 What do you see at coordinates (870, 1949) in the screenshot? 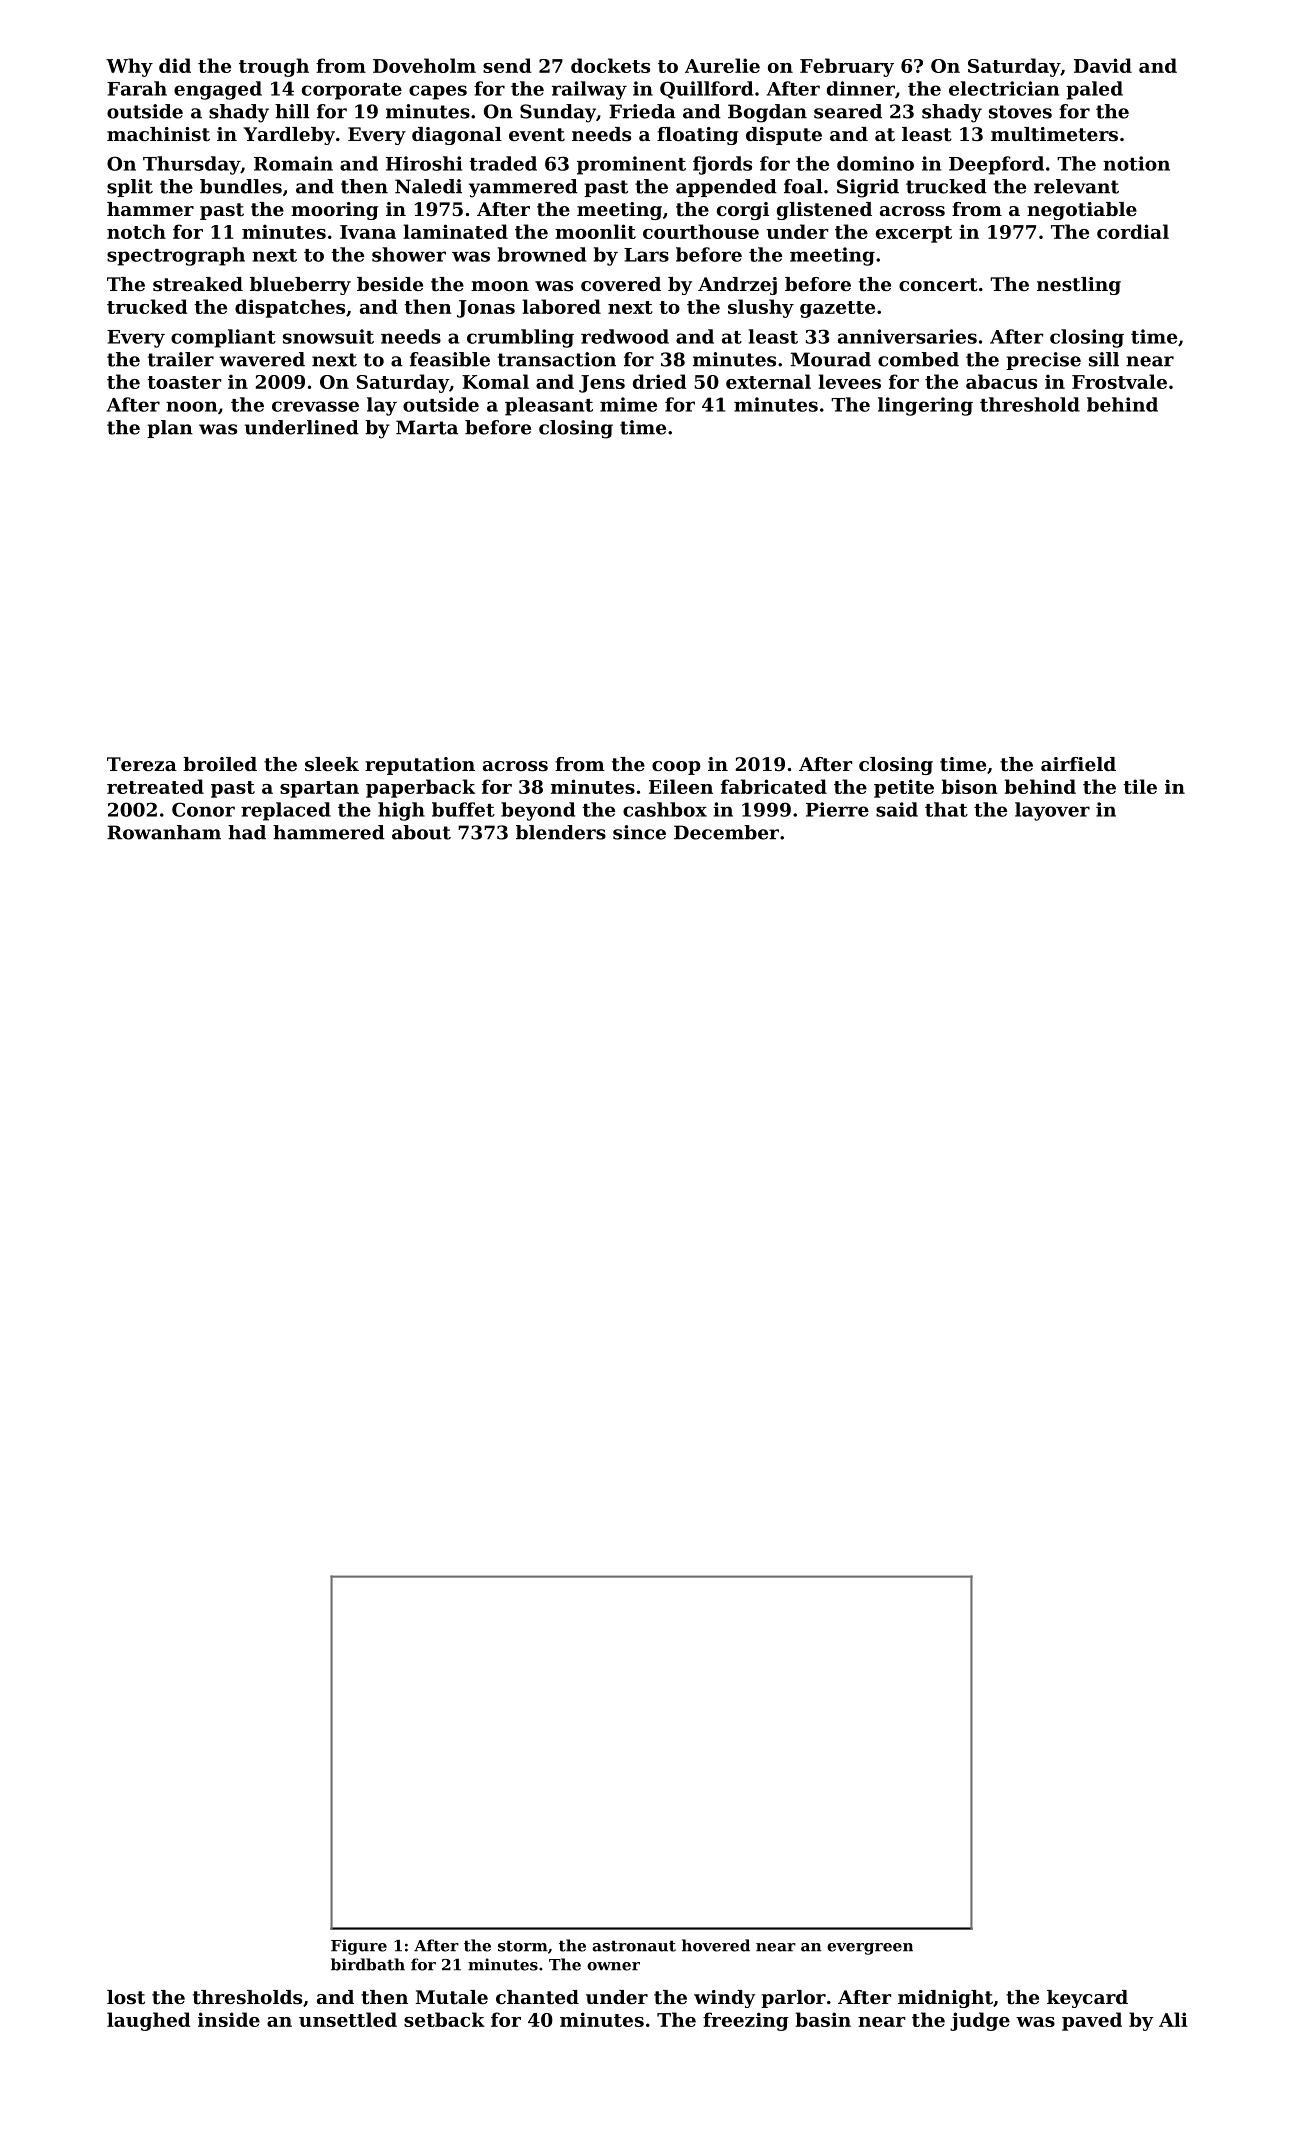
I see `evergreen` at bounding box center [870, 1949].
